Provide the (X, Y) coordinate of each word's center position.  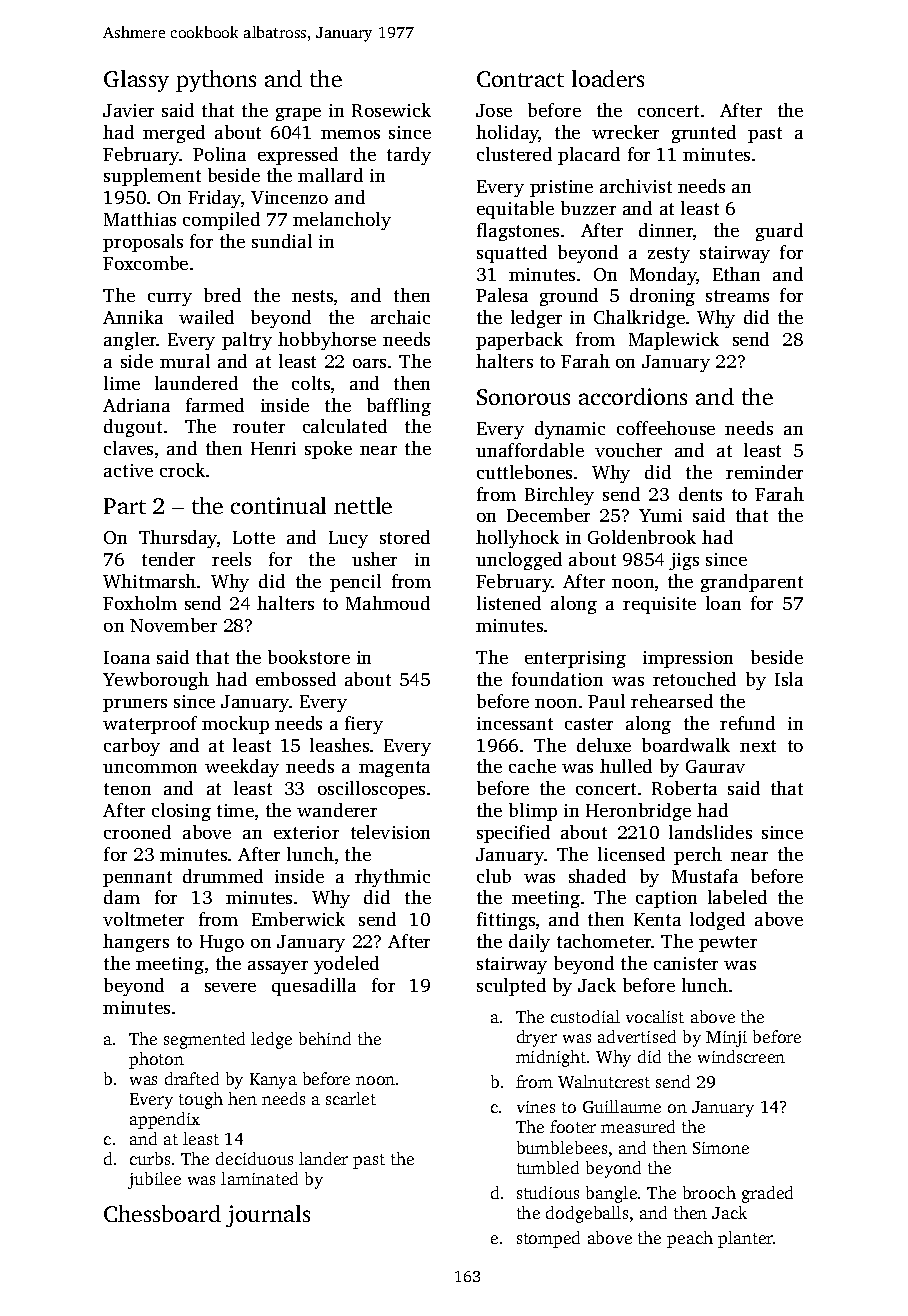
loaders (608, 78)
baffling (399, 407)
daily (529, 943)
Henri (273, 448)
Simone (721, 1148)
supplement (152, 177)
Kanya (273, 1081)
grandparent (752, 583)
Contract (520, 79)
